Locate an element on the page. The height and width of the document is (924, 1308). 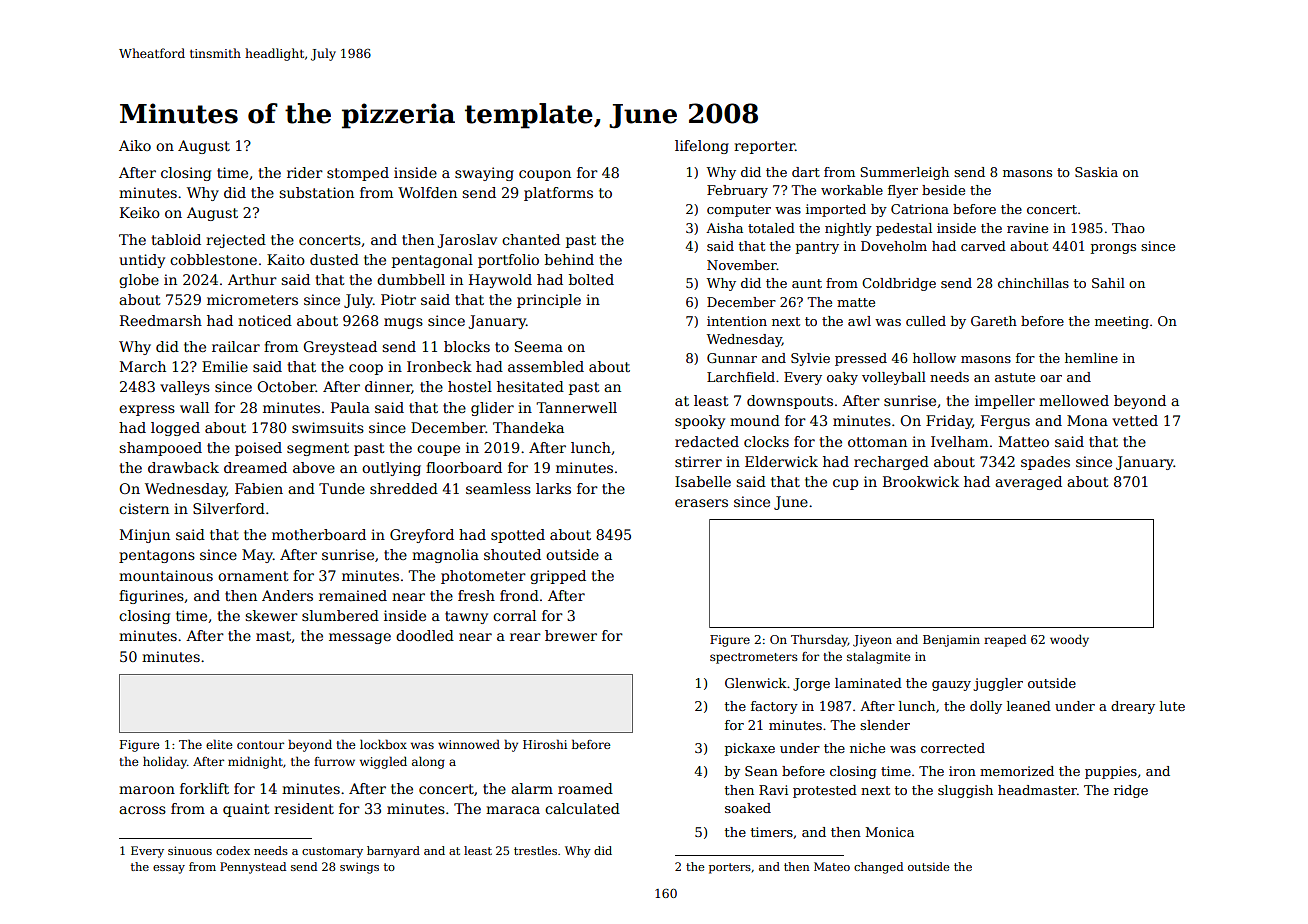
contour is located at coordinates (260, 745).
